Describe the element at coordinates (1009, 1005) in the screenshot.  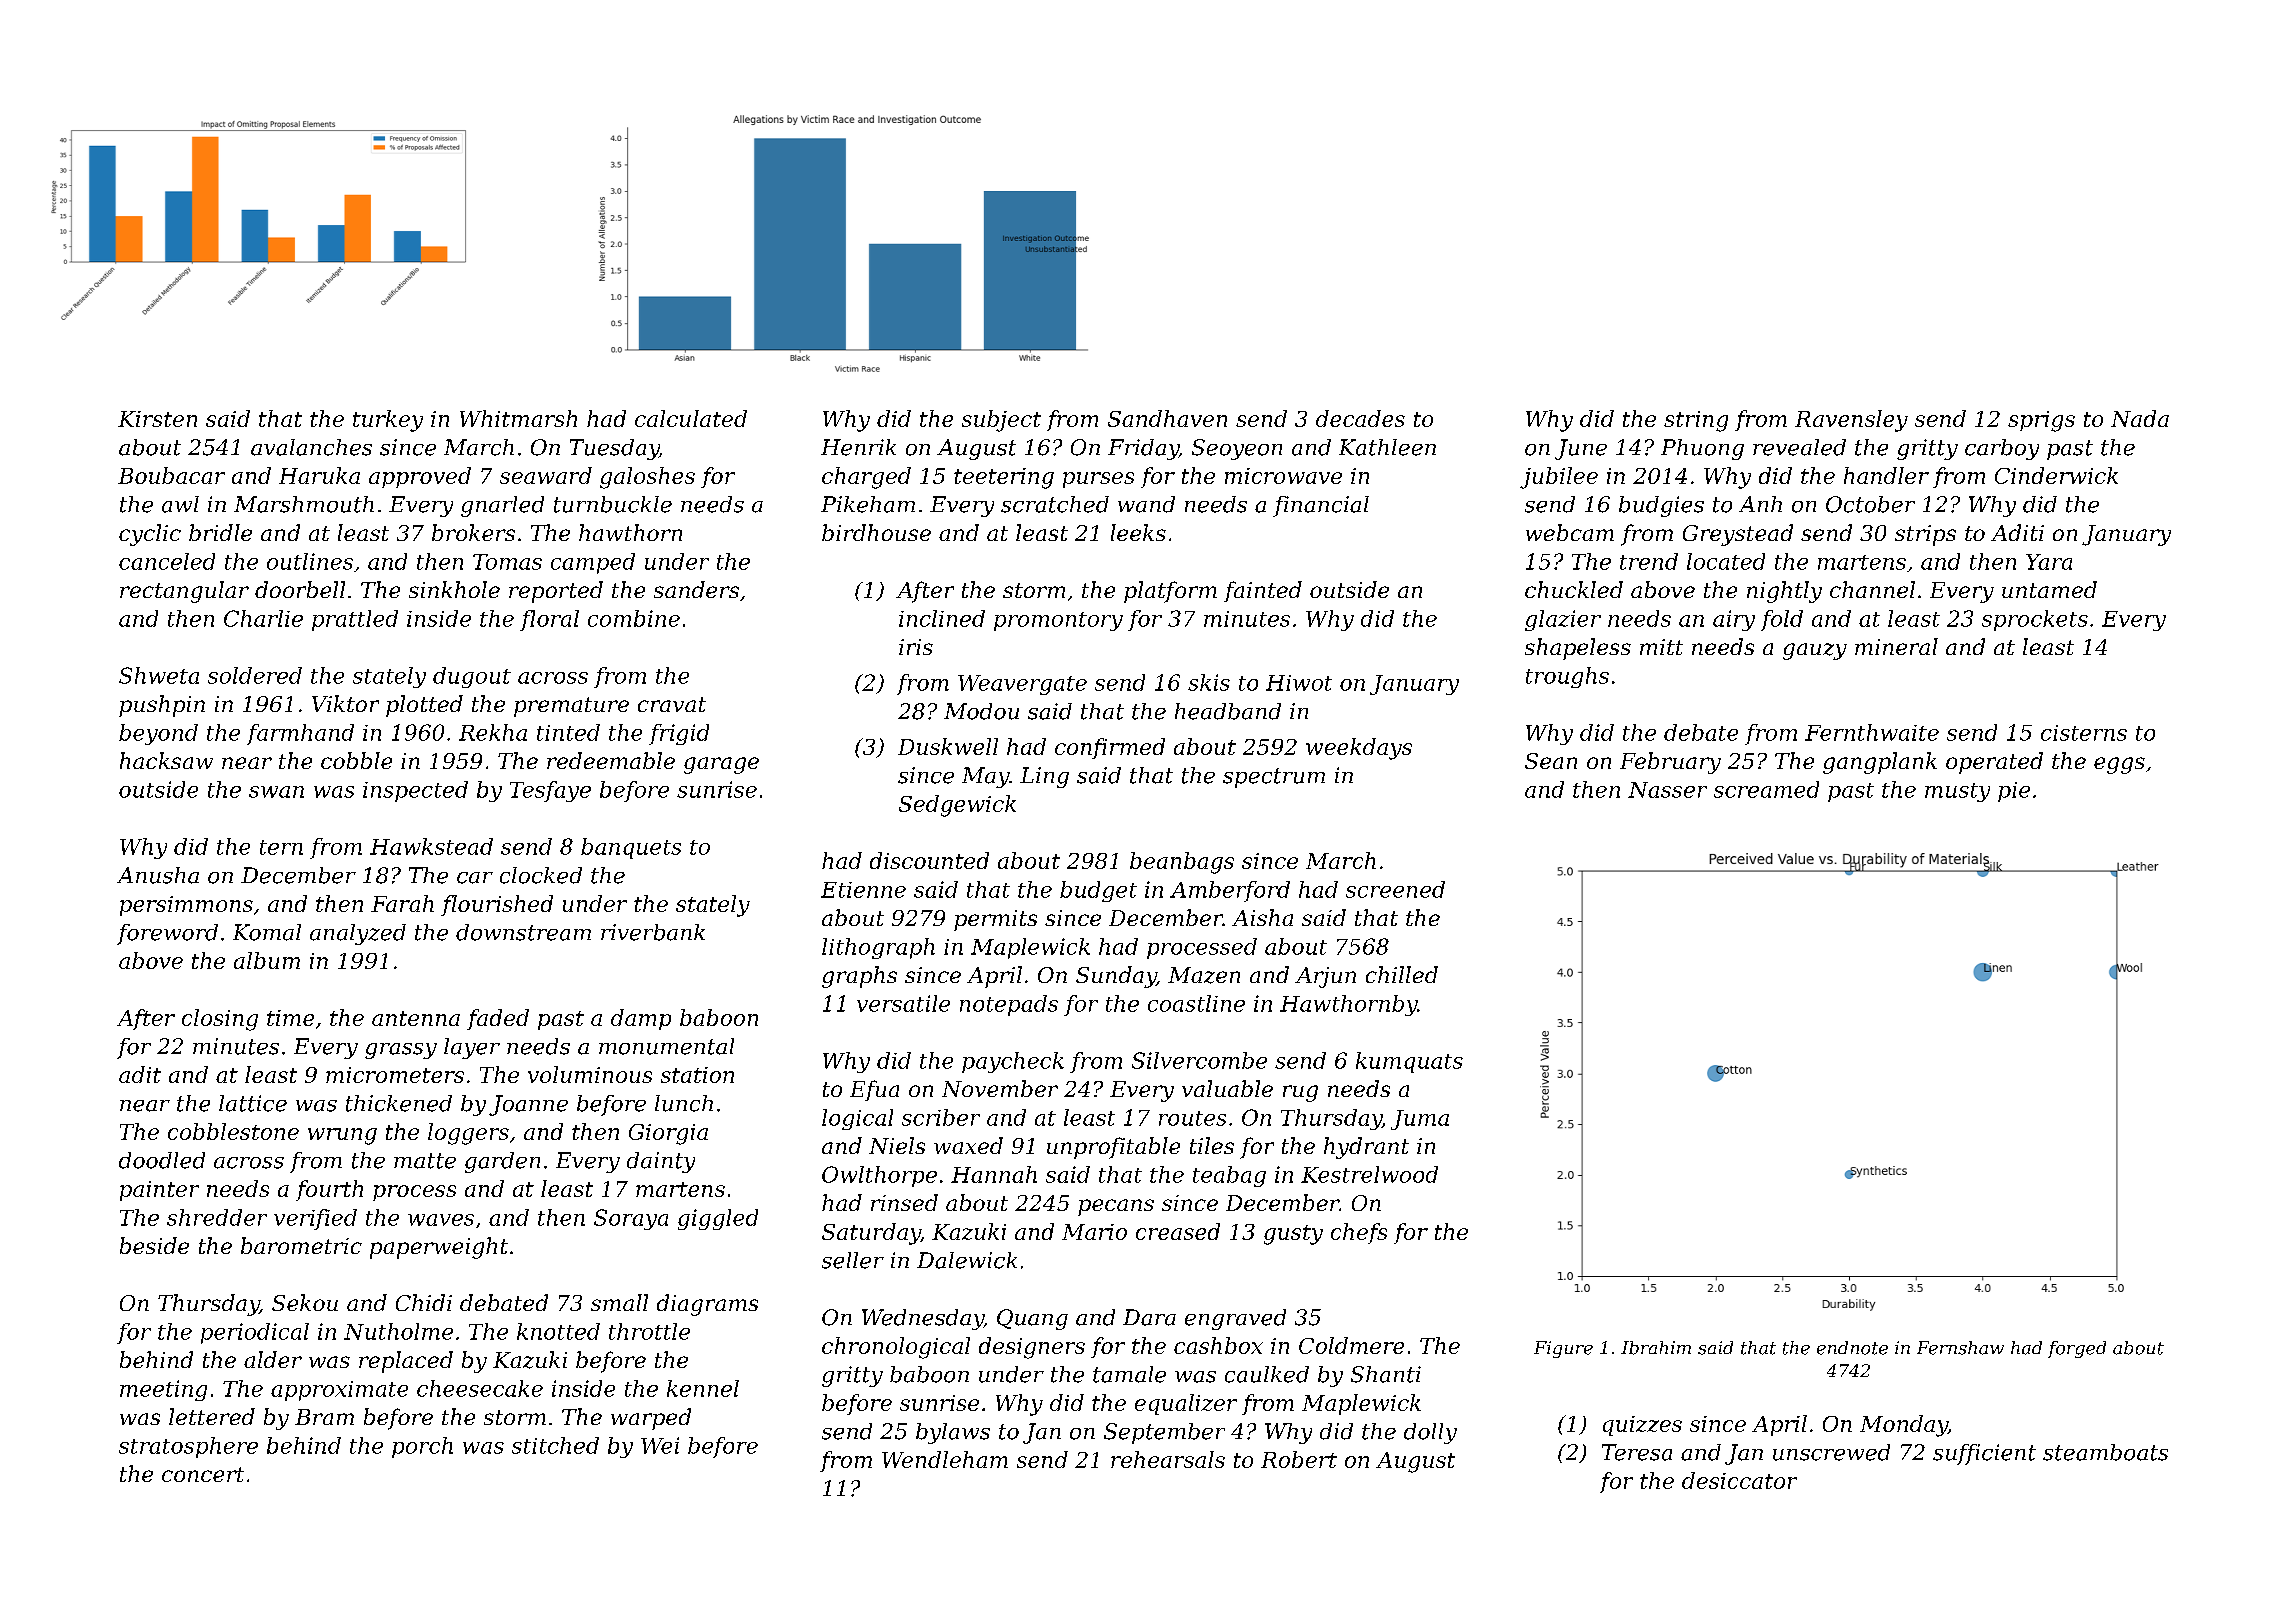
I see `notepads` at that location.
